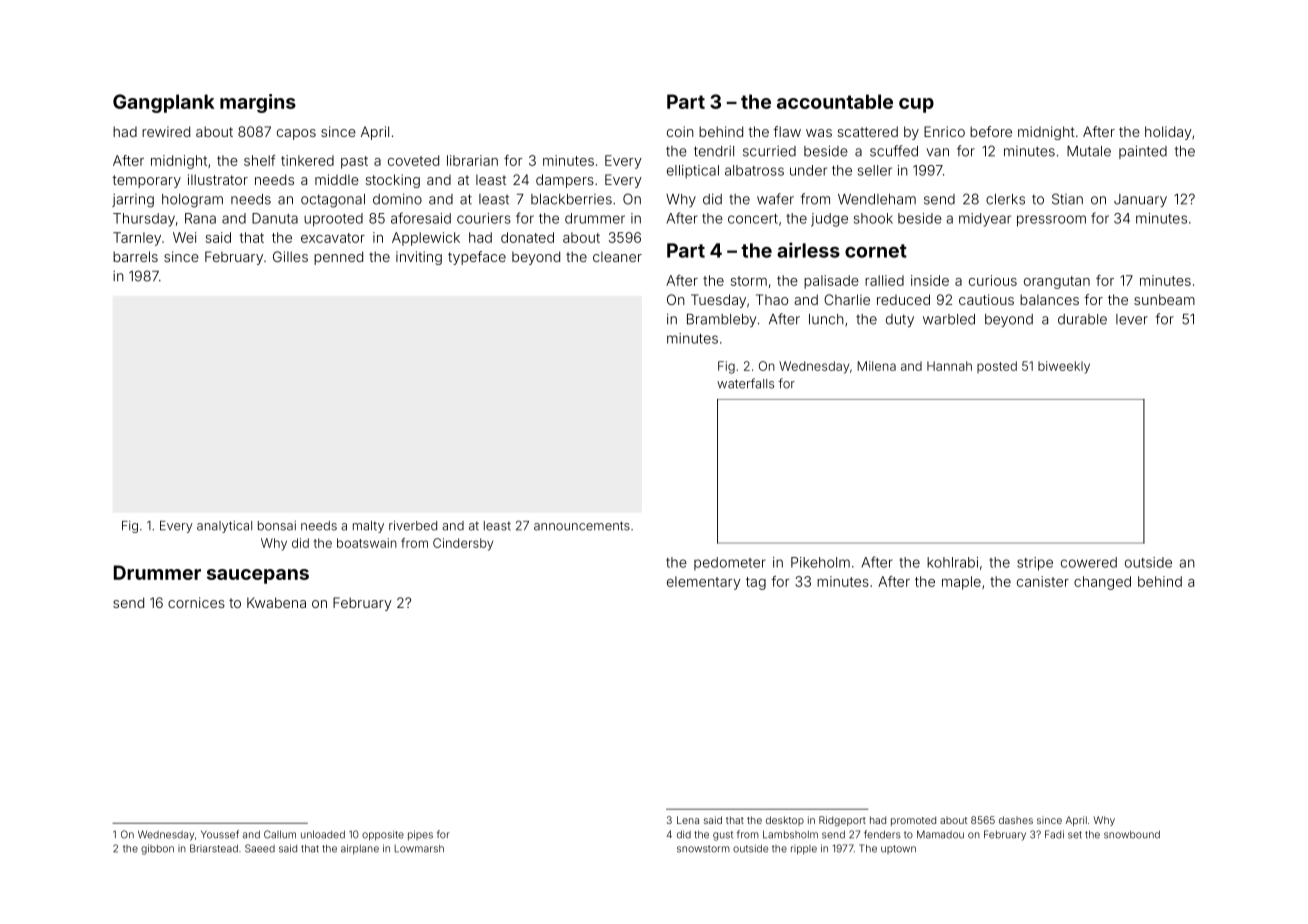 The height and width of the image is (924, 1308). Describe the element at coordinates (1168, 133) in the image. I see `holiday` at that location.
